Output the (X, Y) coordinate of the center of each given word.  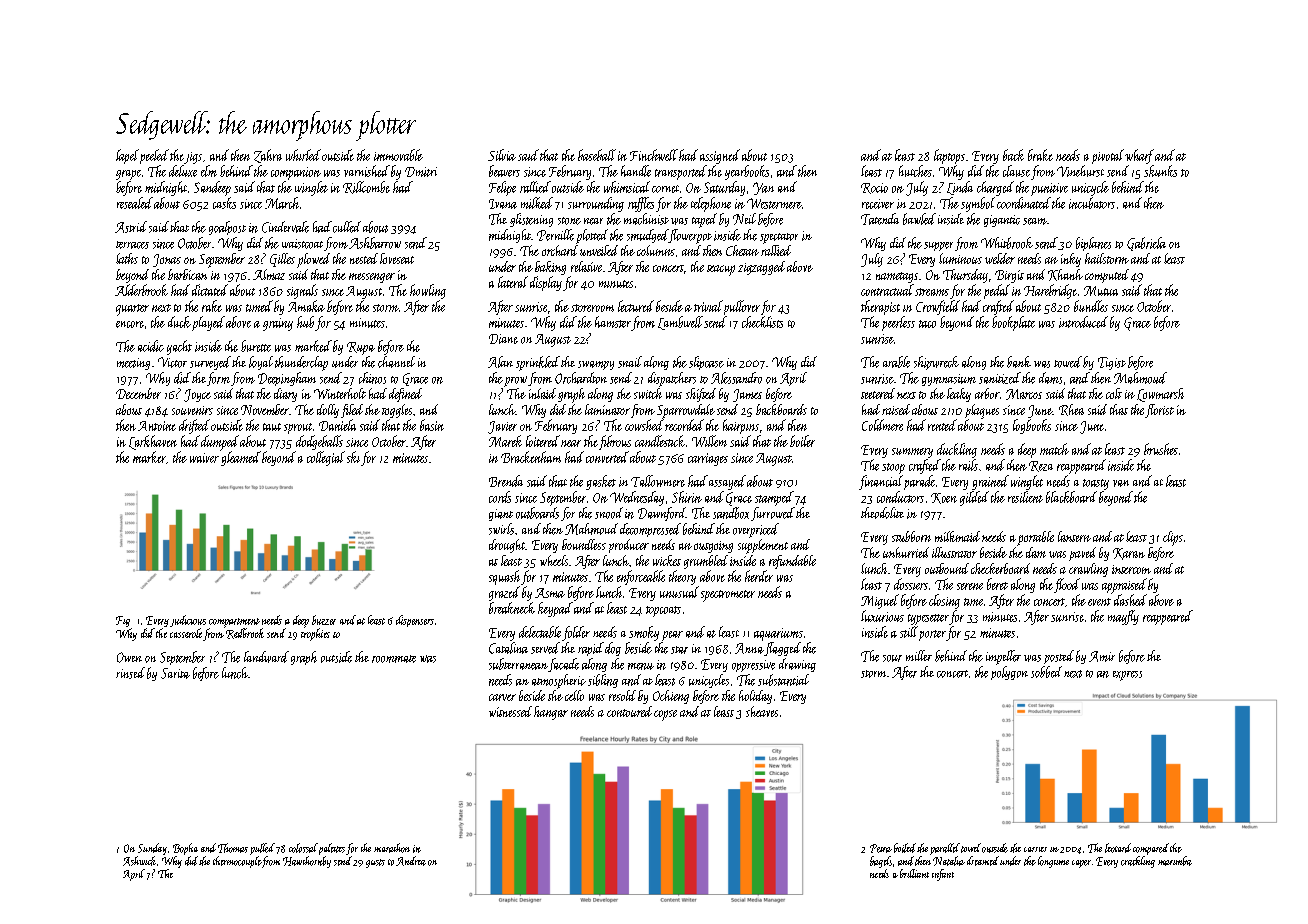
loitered (543, 441)
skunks (1160, 171)
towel (971, 848)
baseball (597, 155)
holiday (755, 697)
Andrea (411, 861)
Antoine (157, 426)
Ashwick (139, 861)
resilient (1025, 497)
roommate (394, 659)
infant (943, 875)
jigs (193, 158)
